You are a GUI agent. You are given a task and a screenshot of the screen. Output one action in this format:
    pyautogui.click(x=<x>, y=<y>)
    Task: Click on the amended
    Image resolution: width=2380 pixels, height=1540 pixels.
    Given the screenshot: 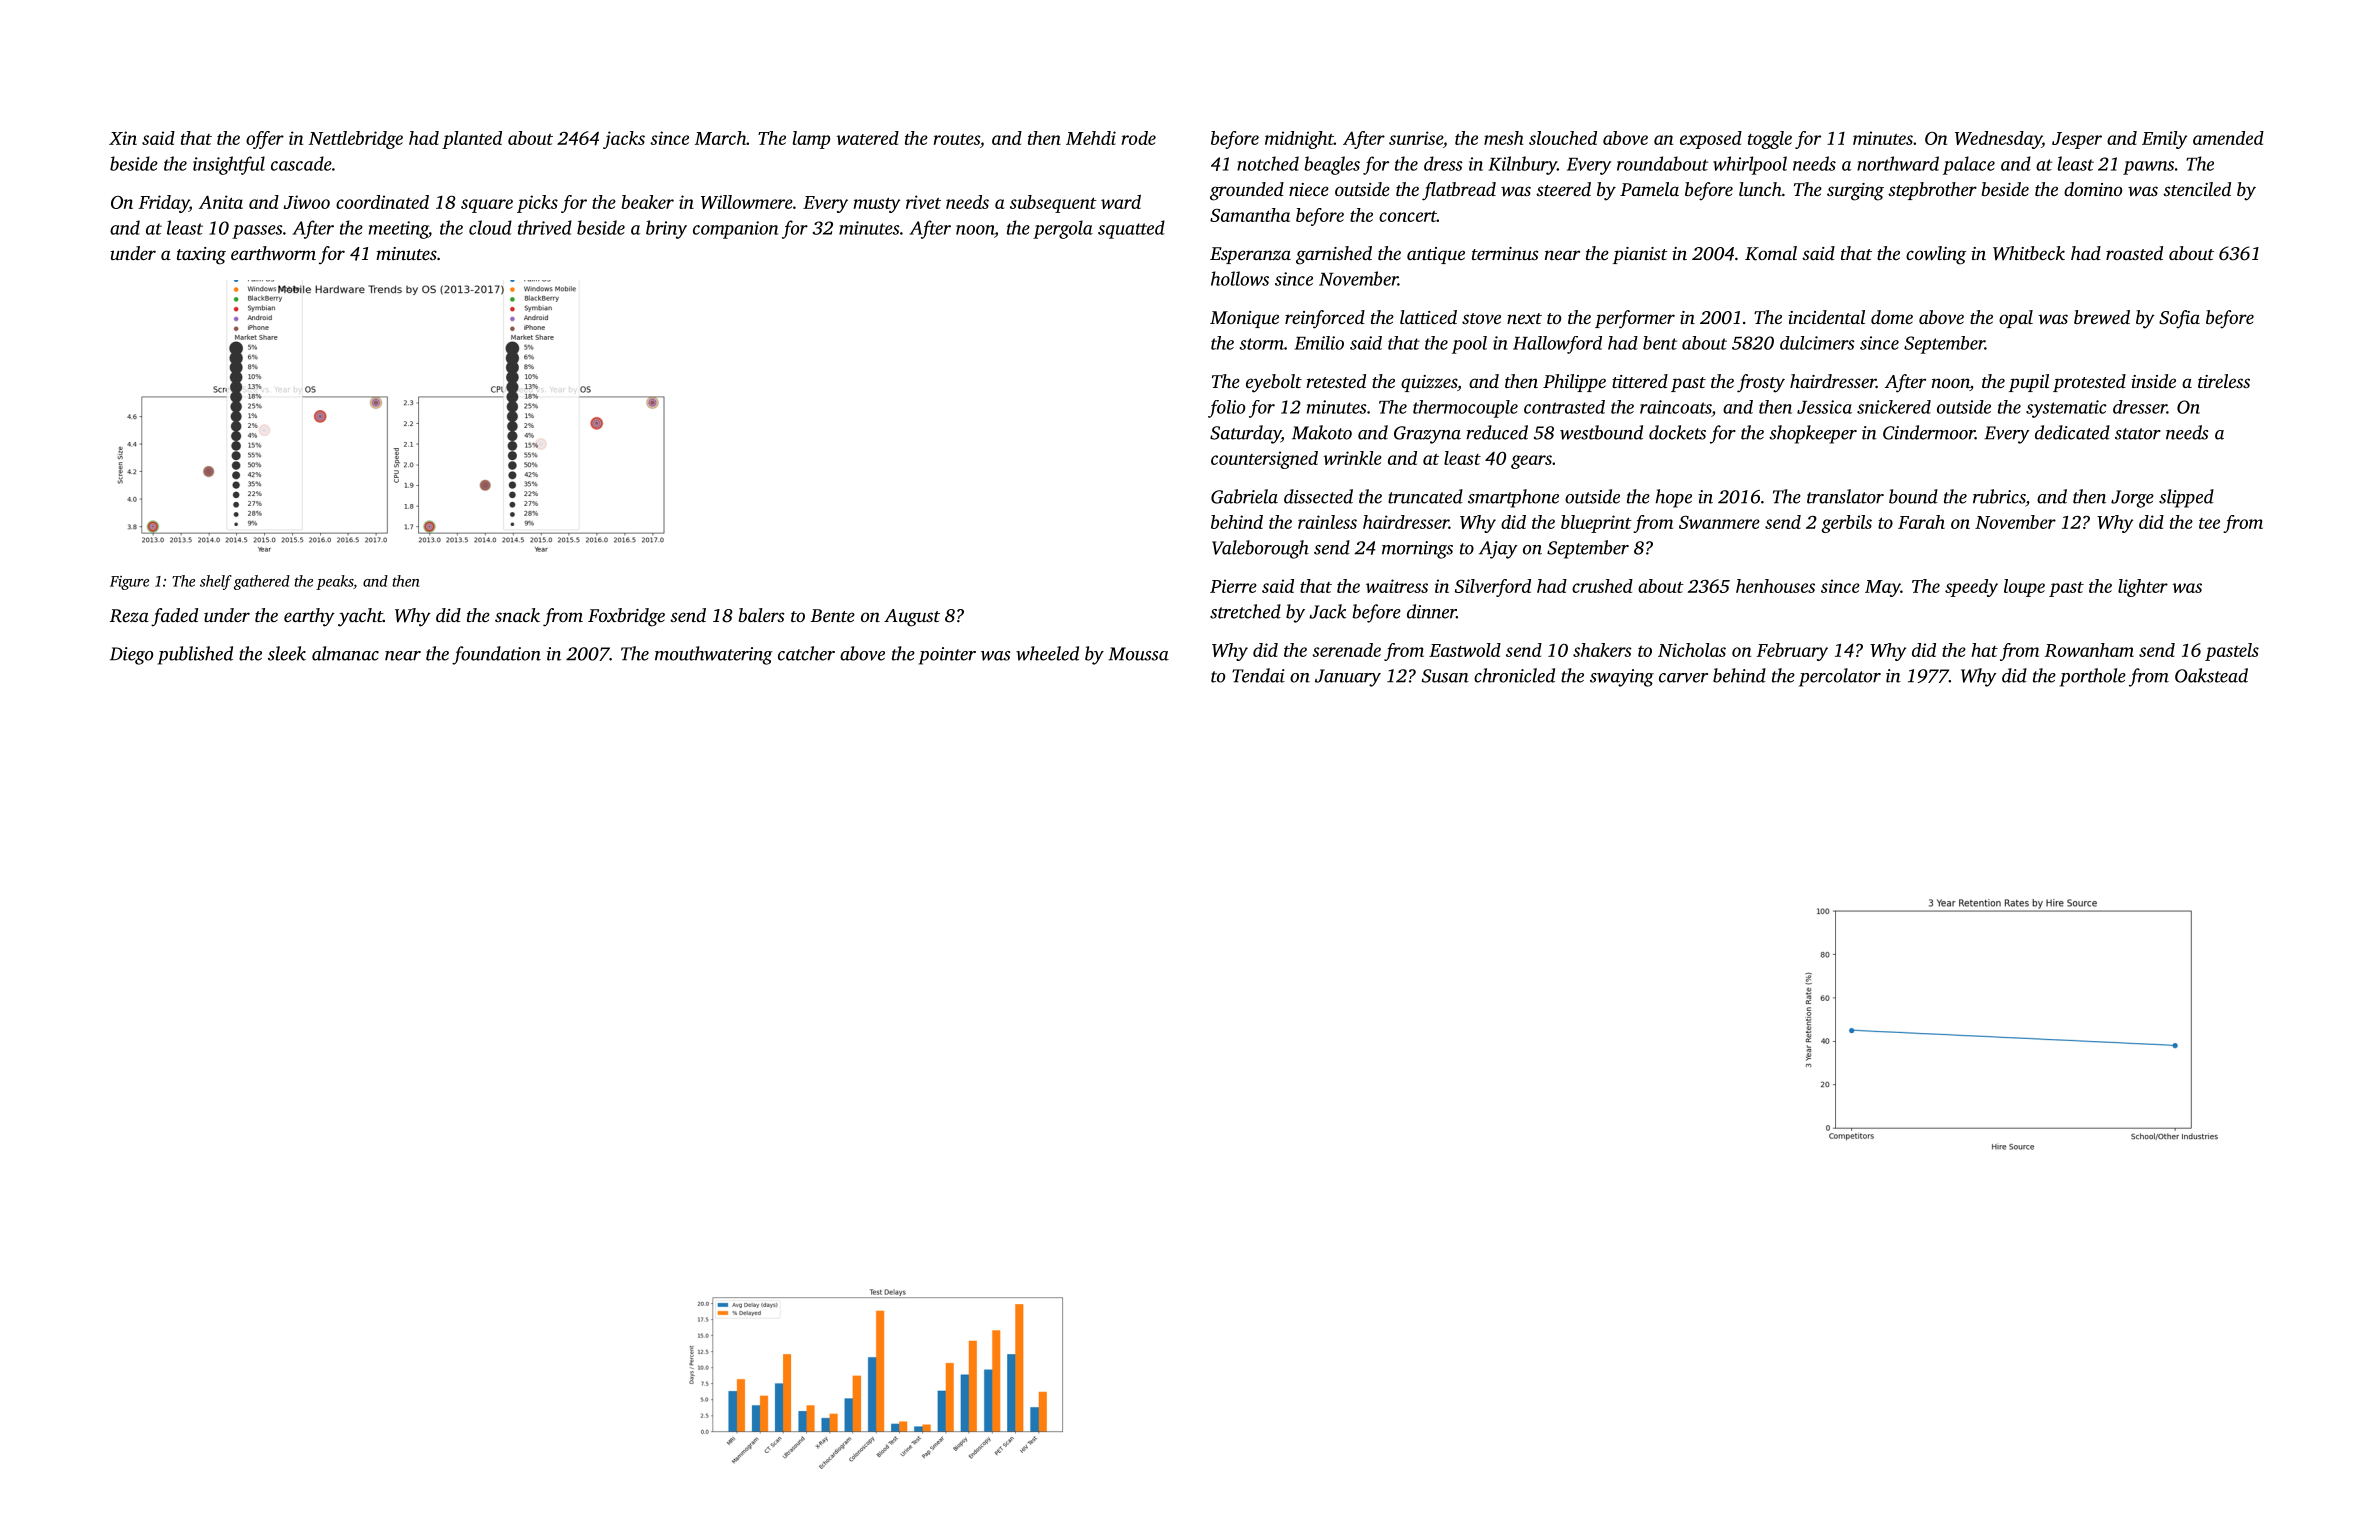 What is the action you would take?
    pyautogui.click(x=2228, y=138)
